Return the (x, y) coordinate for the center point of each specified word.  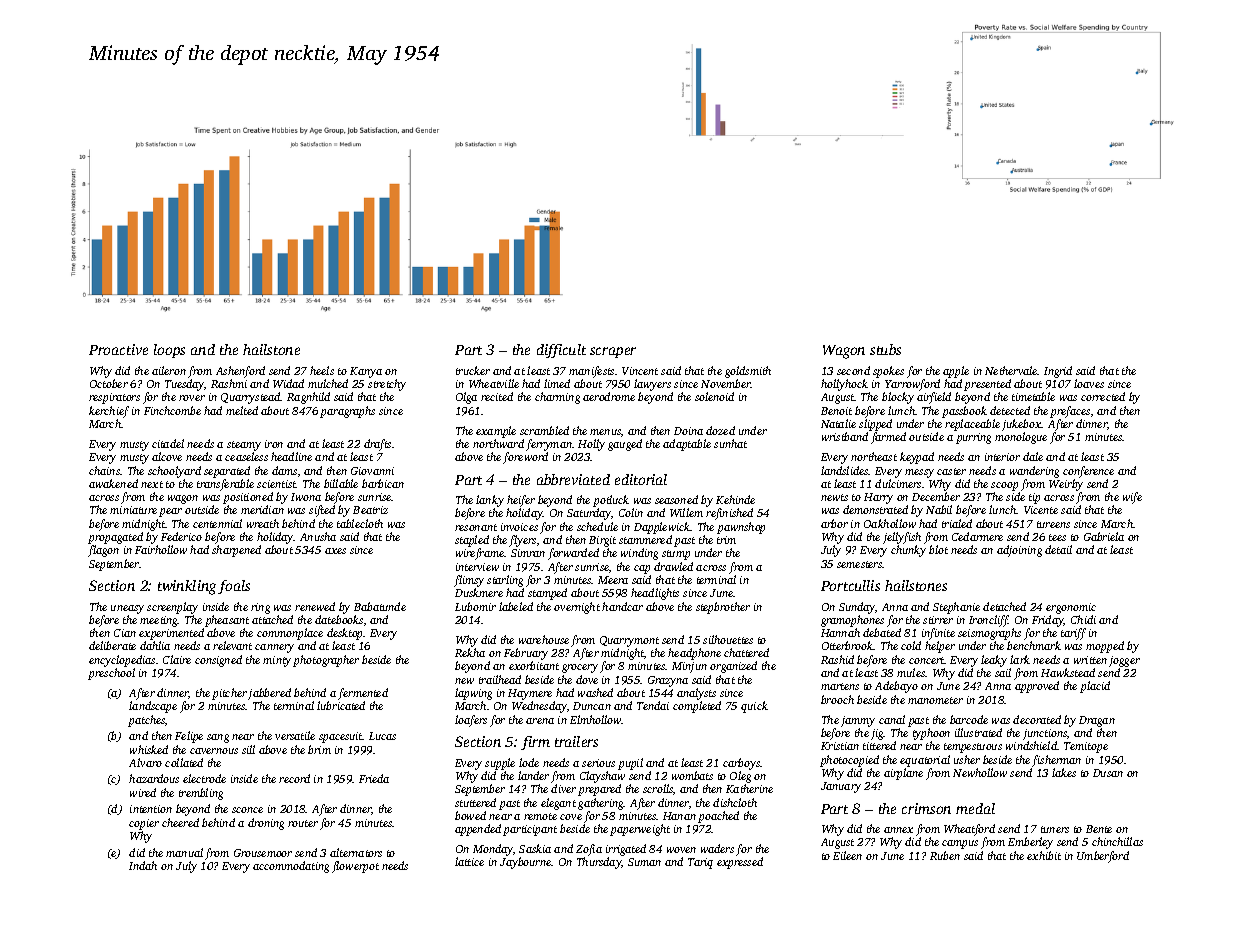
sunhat (730, 443)
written (1090, 660)
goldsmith (748, 372)
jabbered (269, 694)
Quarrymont (629, 641)
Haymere (530, 694)
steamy (244, 446)
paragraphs (347, 412)
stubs (885, 349)
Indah (143, 865)
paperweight (640, 830)
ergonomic (1071, 608)
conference (1088, 472)
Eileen (847, 855)
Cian (125, 633)
